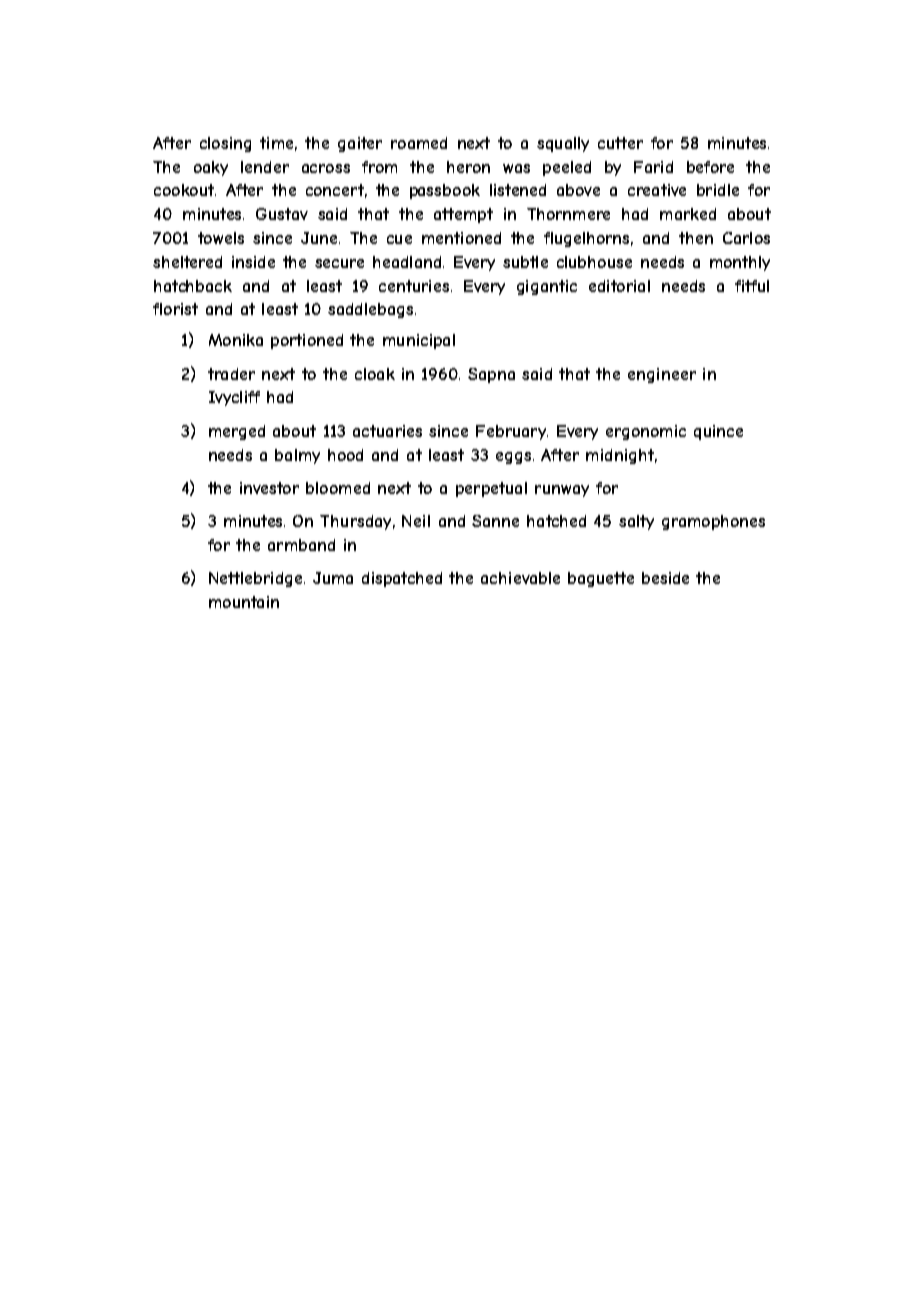 The image size is (924, 1311). What do you see at coordinates (547, 287) in the screenshot?
I see `gigantic` at bounding box center [547, 287].
